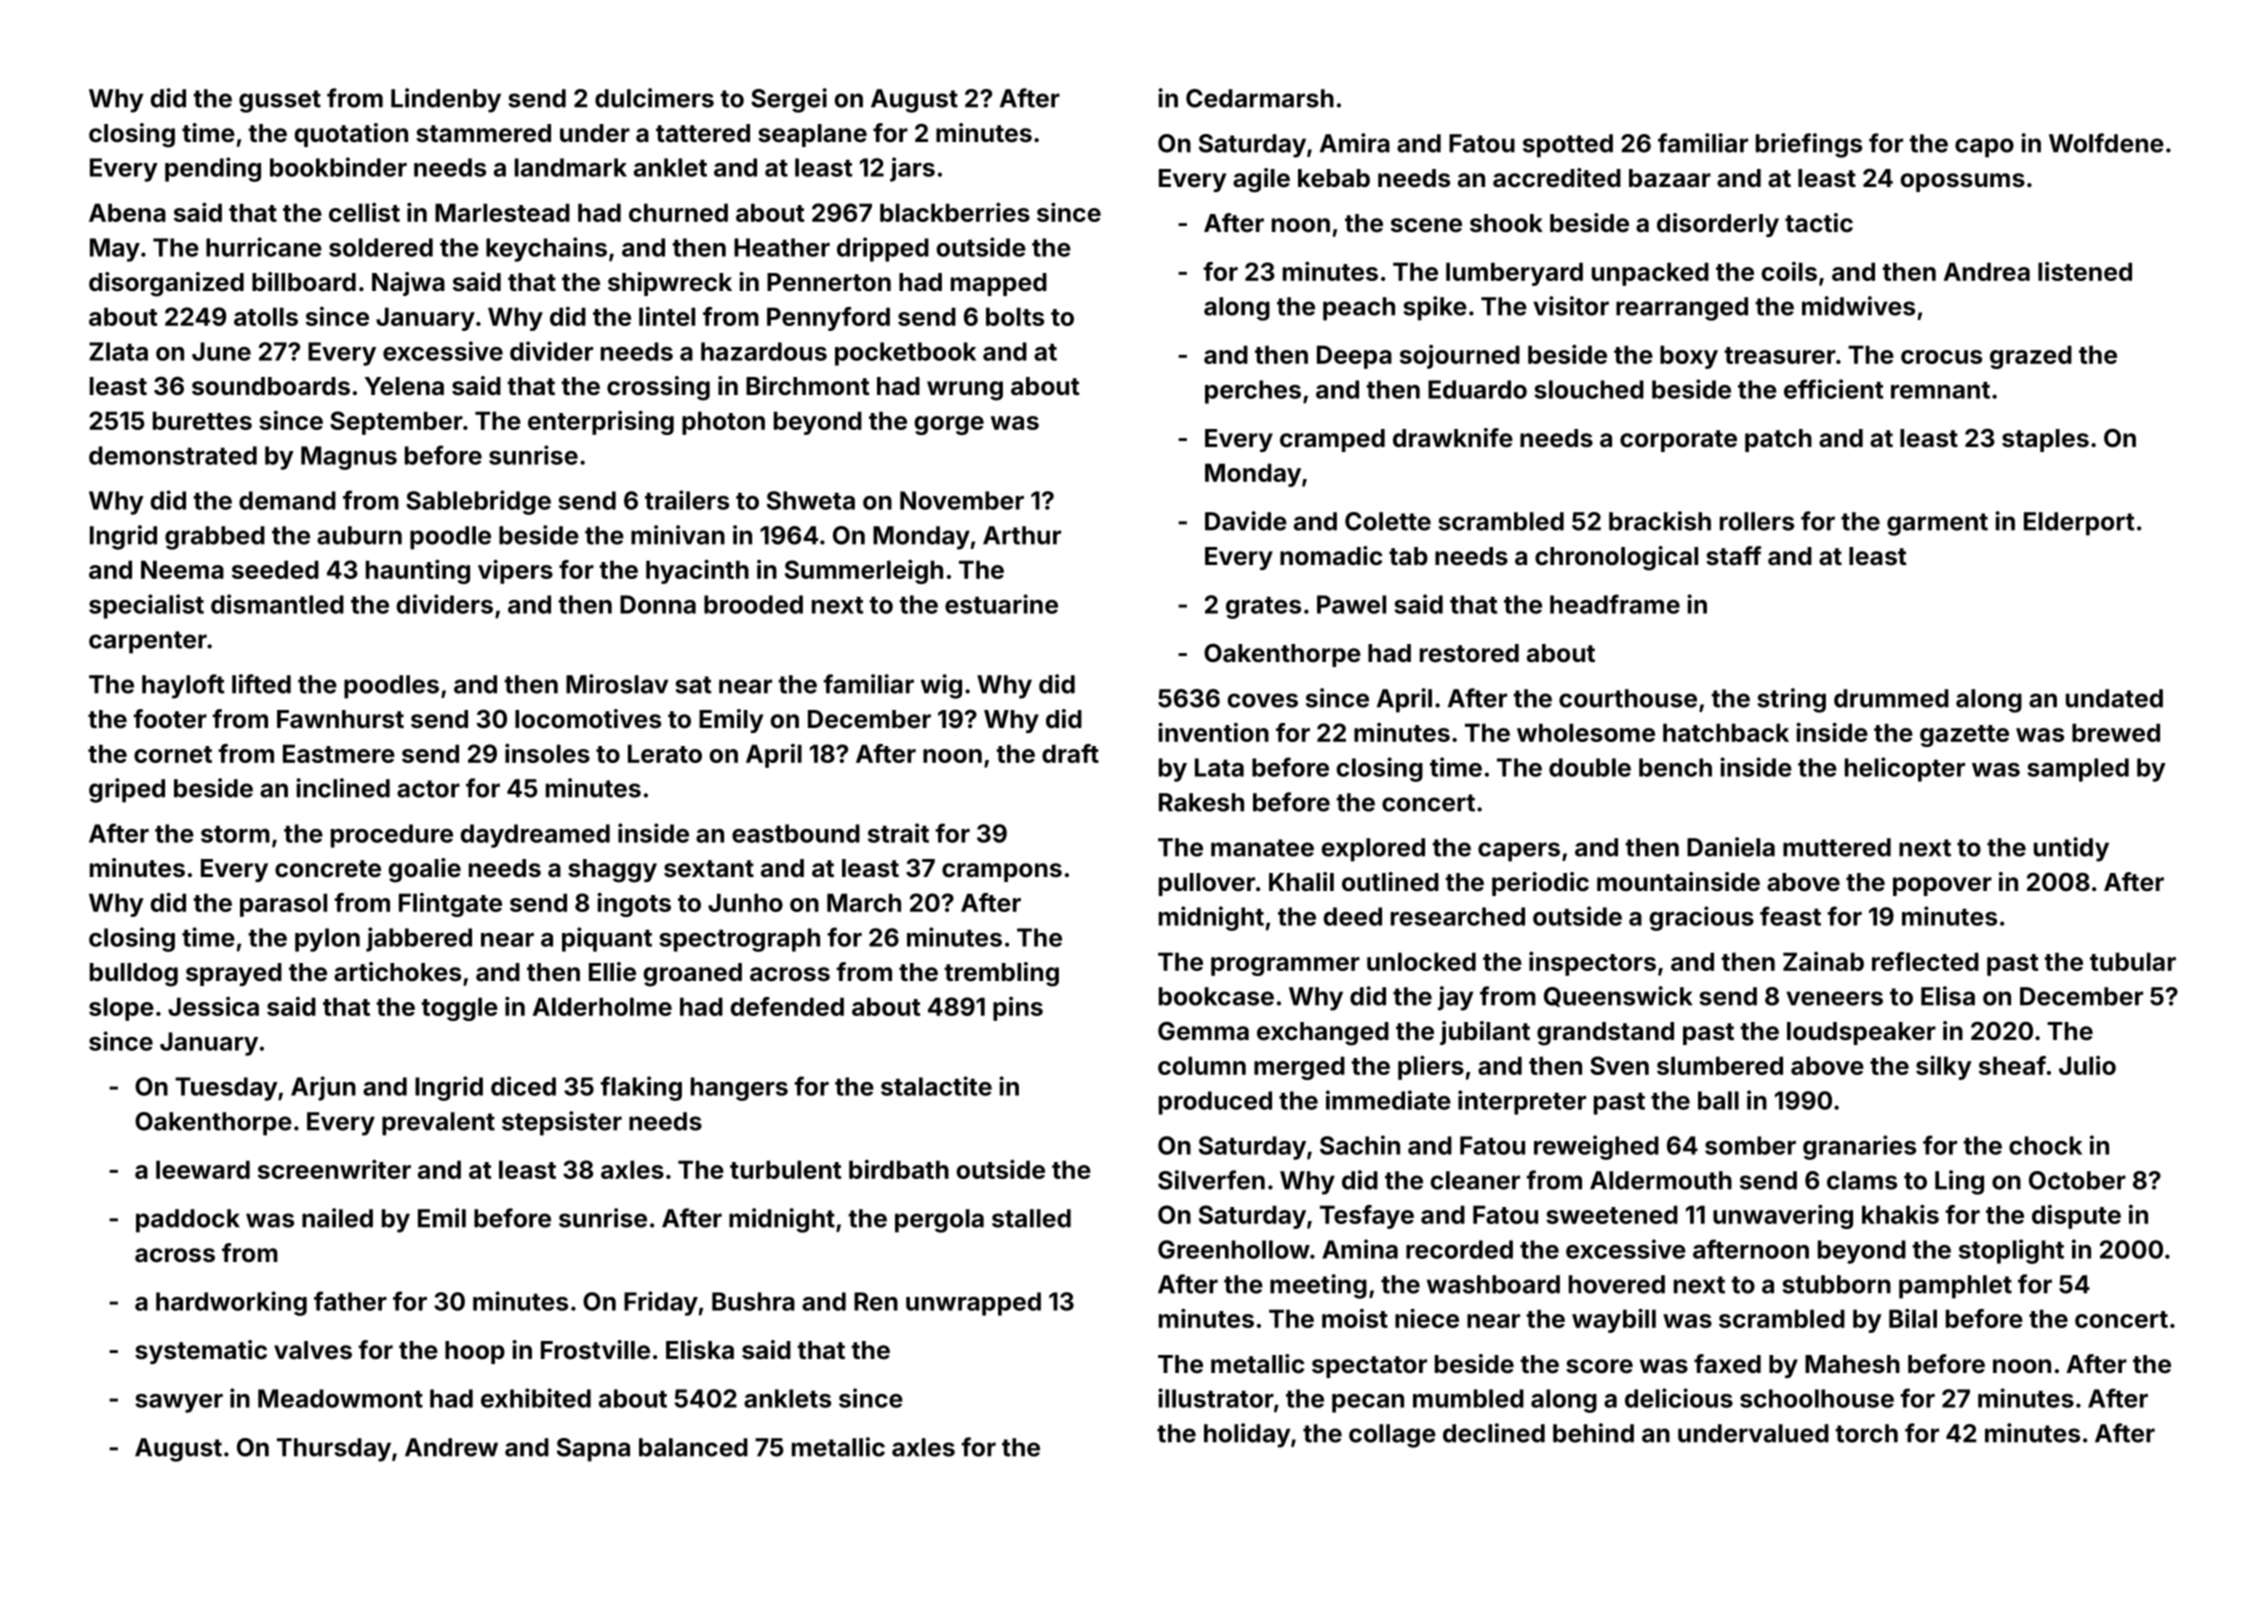  What do you see at coordinates (1262, 700) in the page?
I see `coves` at bounding box center [1262, 700].
